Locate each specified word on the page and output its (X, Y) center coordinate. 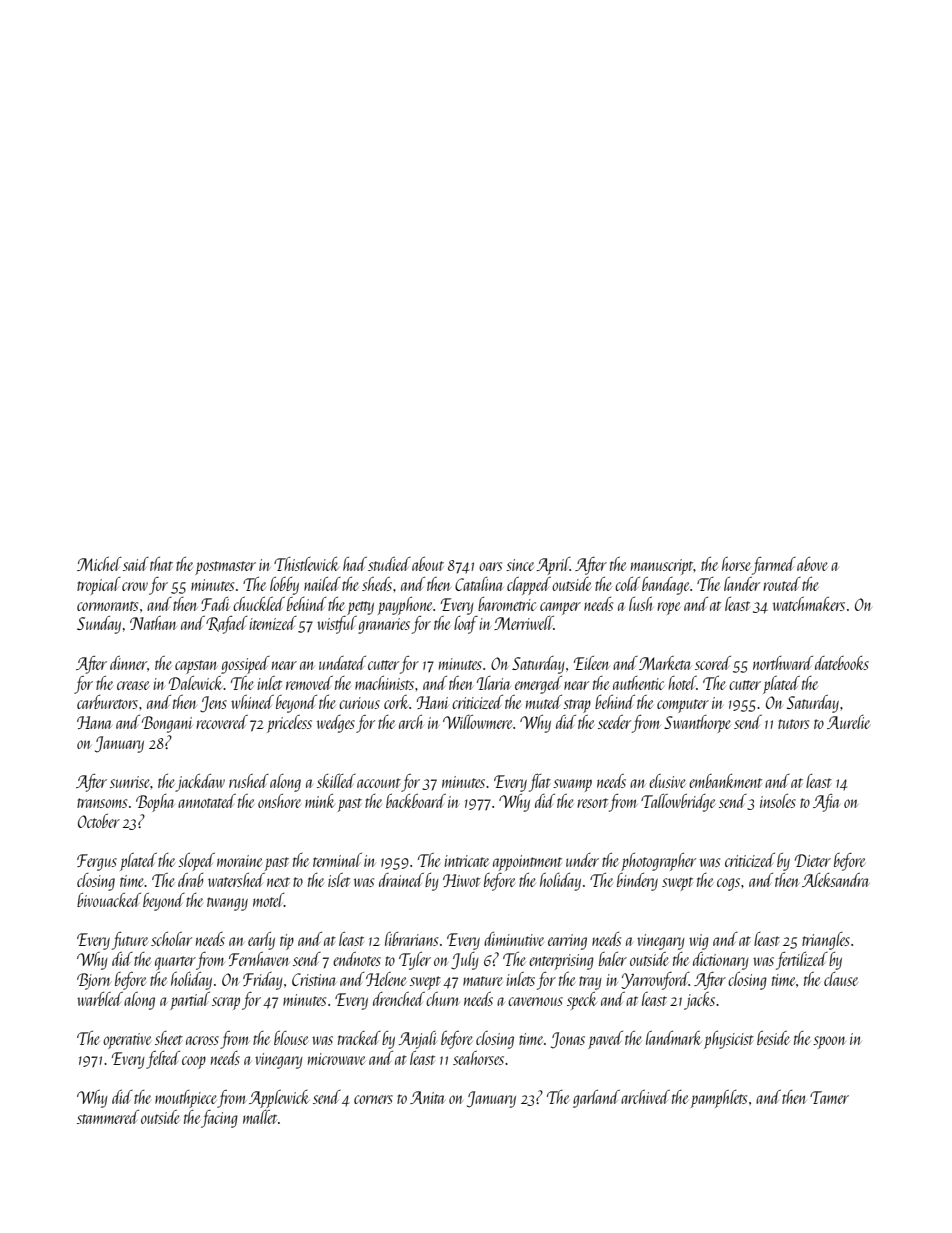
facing (219, 1119)
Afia (826, 803)
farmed (774, 566)
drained (401, 880)
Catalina (479, 584)
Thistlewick (306, 564)
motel (268, 900)
